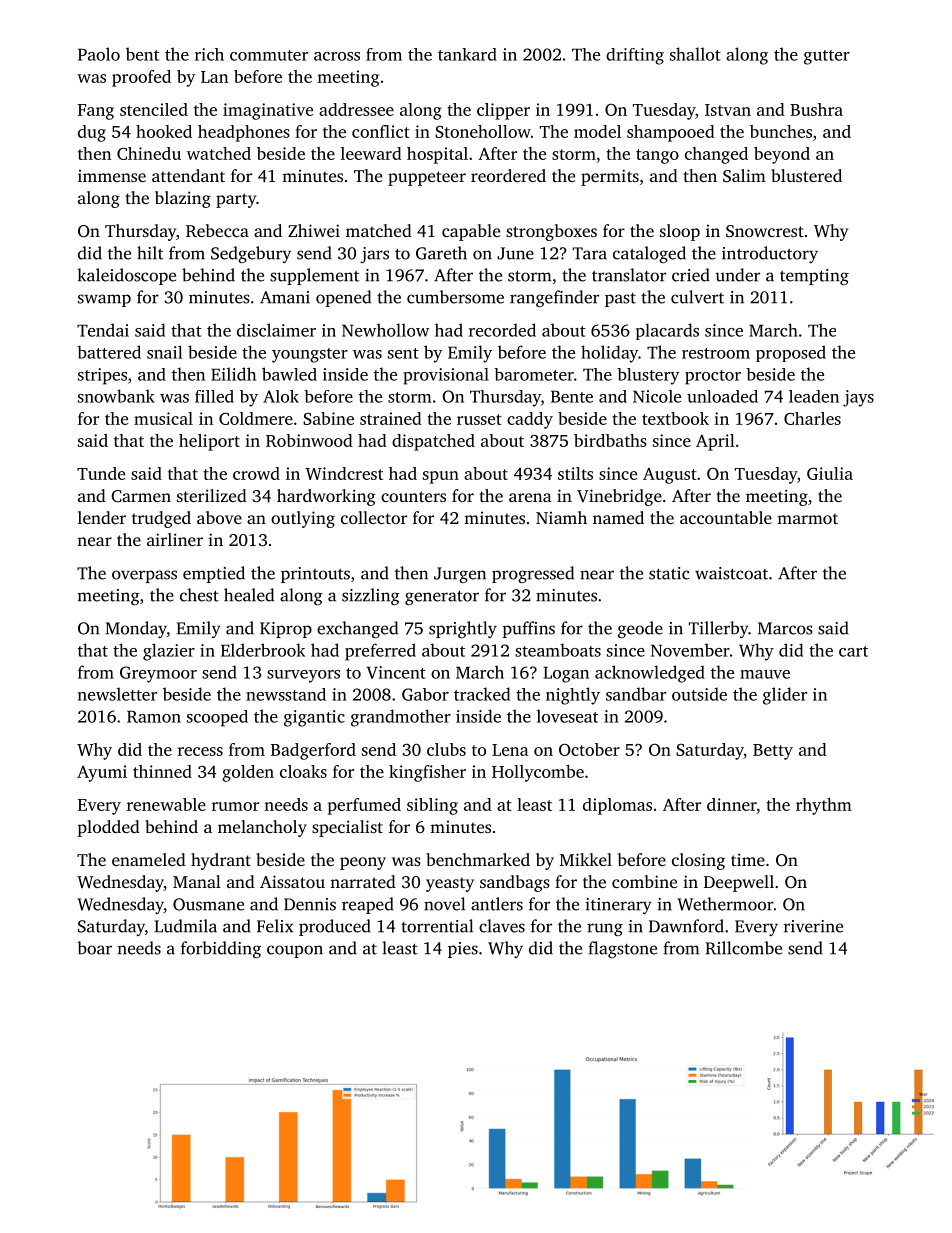 The width and height of the screenshot is (952, 1233). What do you see at coordinates (150, 253) in the screenshot?
I see `hilt` at bounding box center [150, 253].
